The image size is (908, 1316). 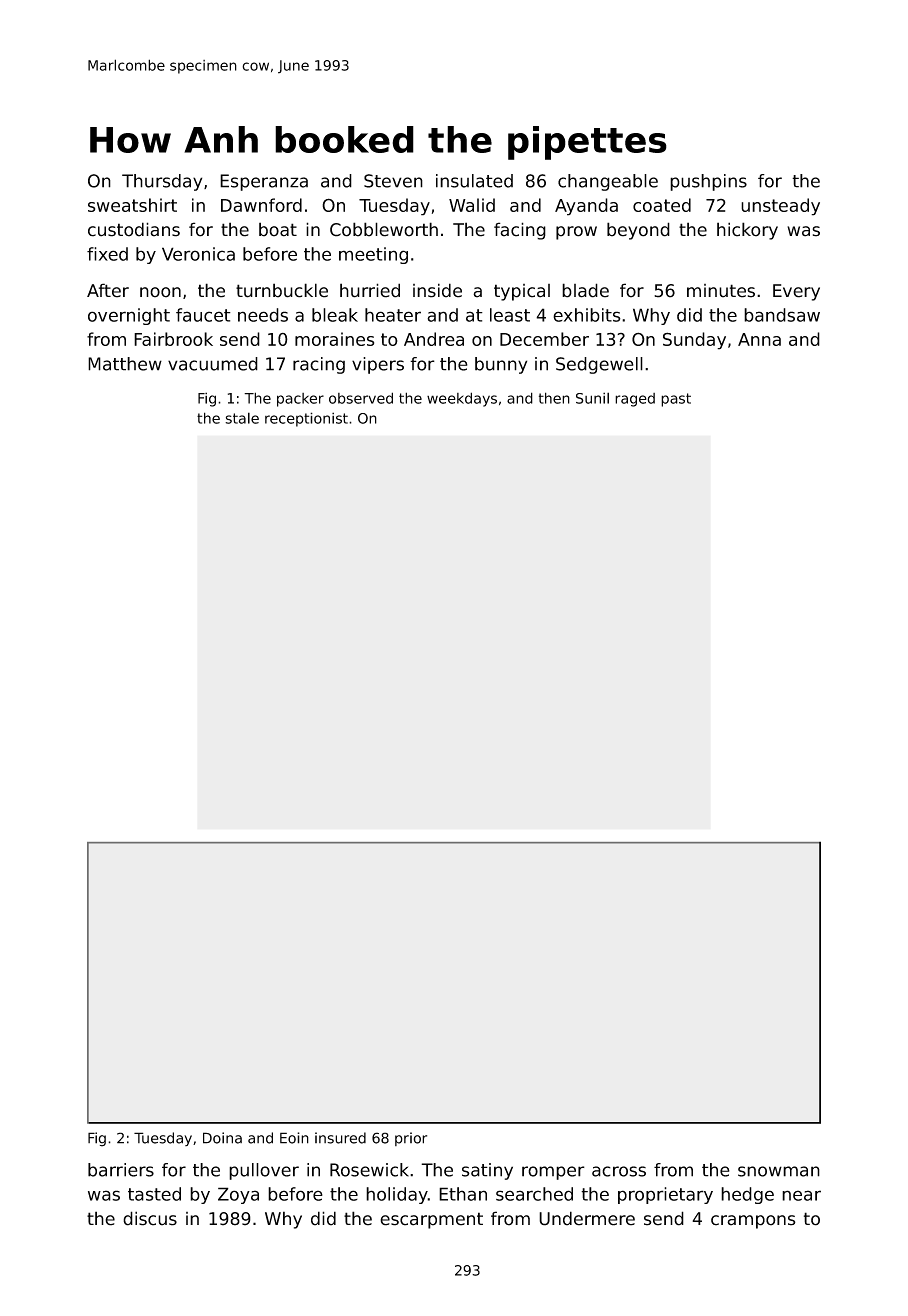 What do you see at coordinates (242, 418) in the screenshot?
I see `stale` at bounding box center [242, 418].
